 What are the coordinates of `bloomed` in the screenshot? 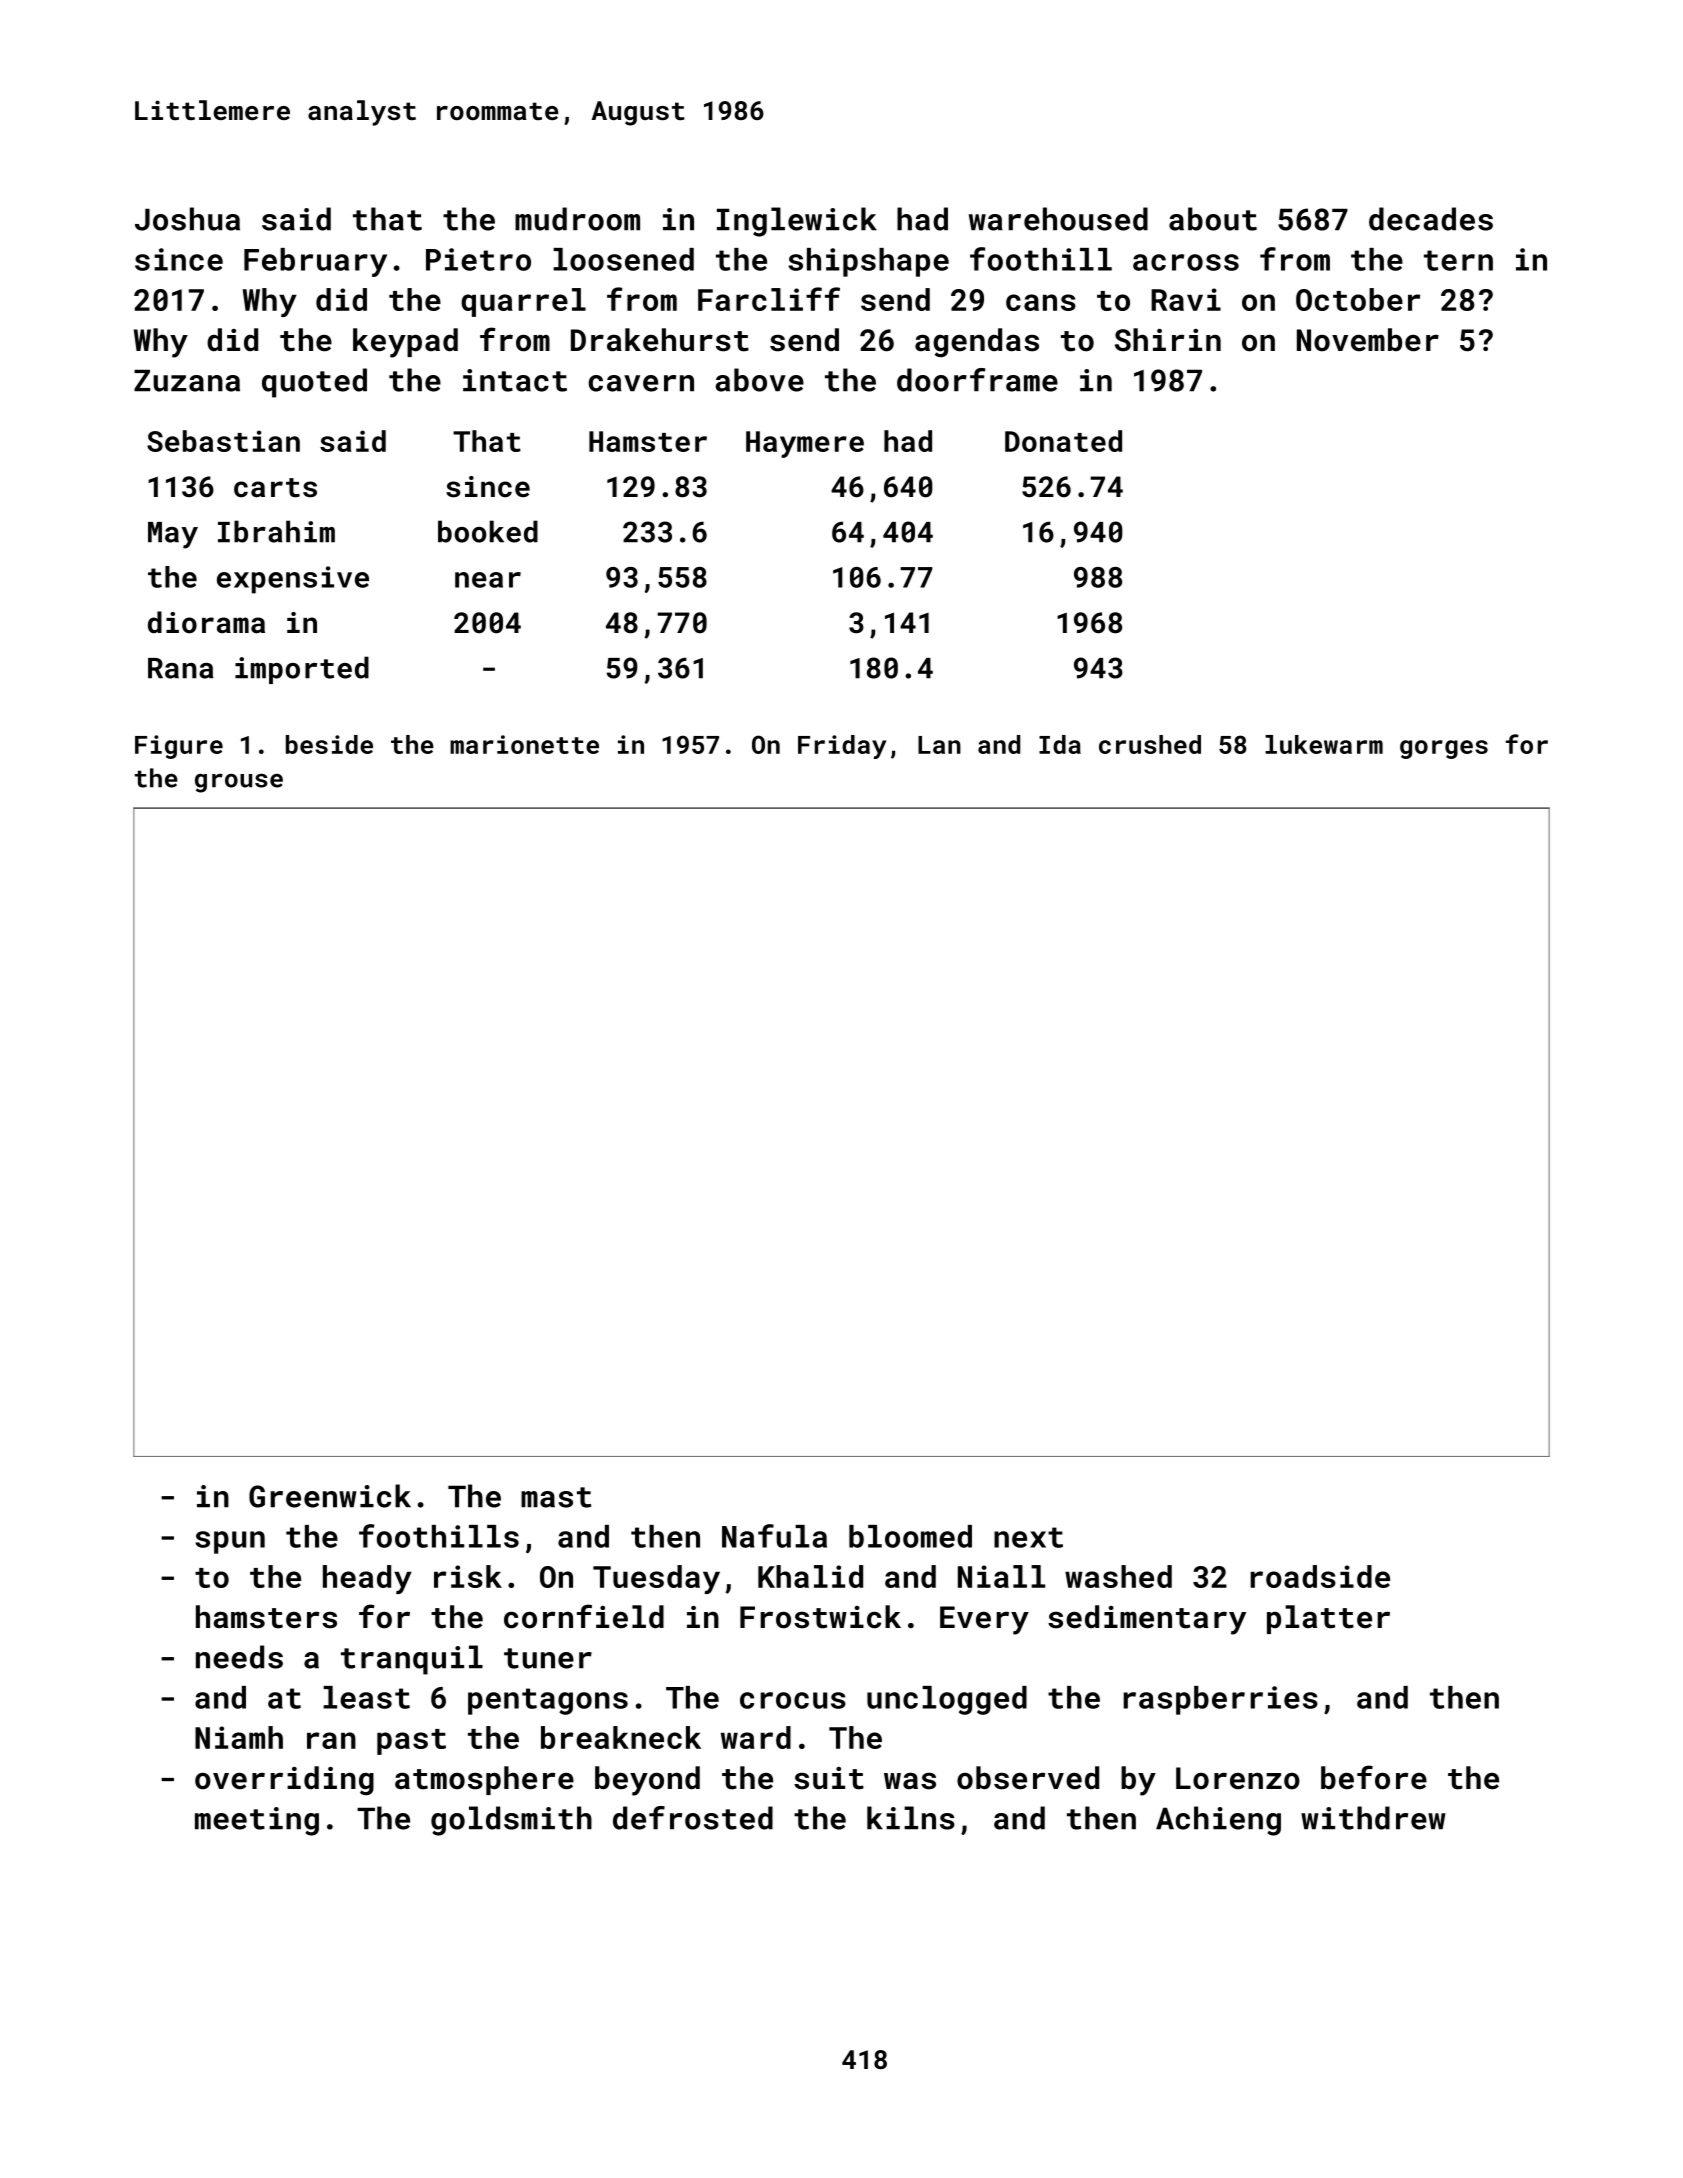 It's located at (910, 1536).
